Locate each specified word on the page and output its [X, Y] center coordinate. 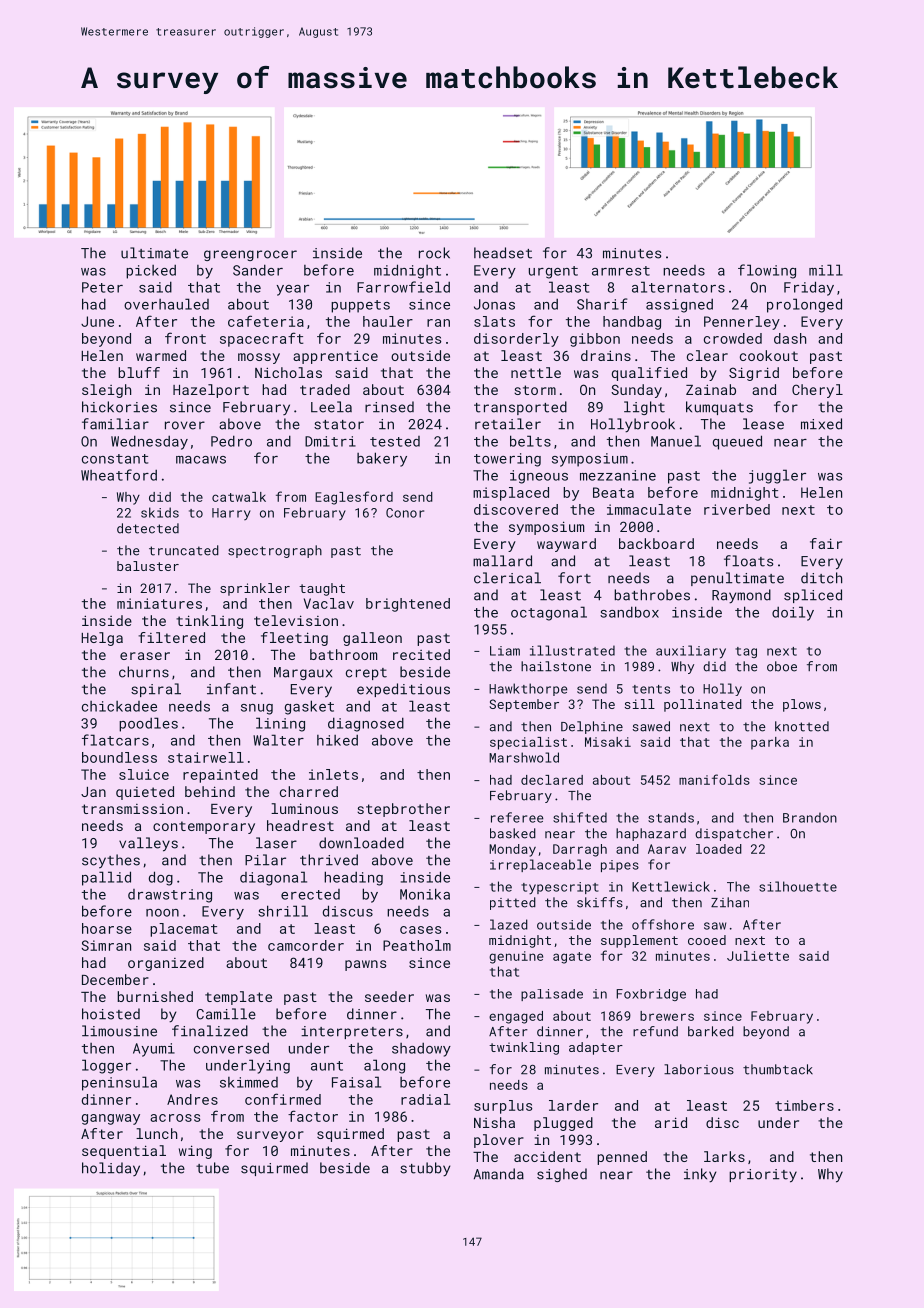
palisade [552, 995]
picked [151, 272]
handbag [632, 323]
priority [763, 1176]
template [238, 998]
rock [434, 253]
